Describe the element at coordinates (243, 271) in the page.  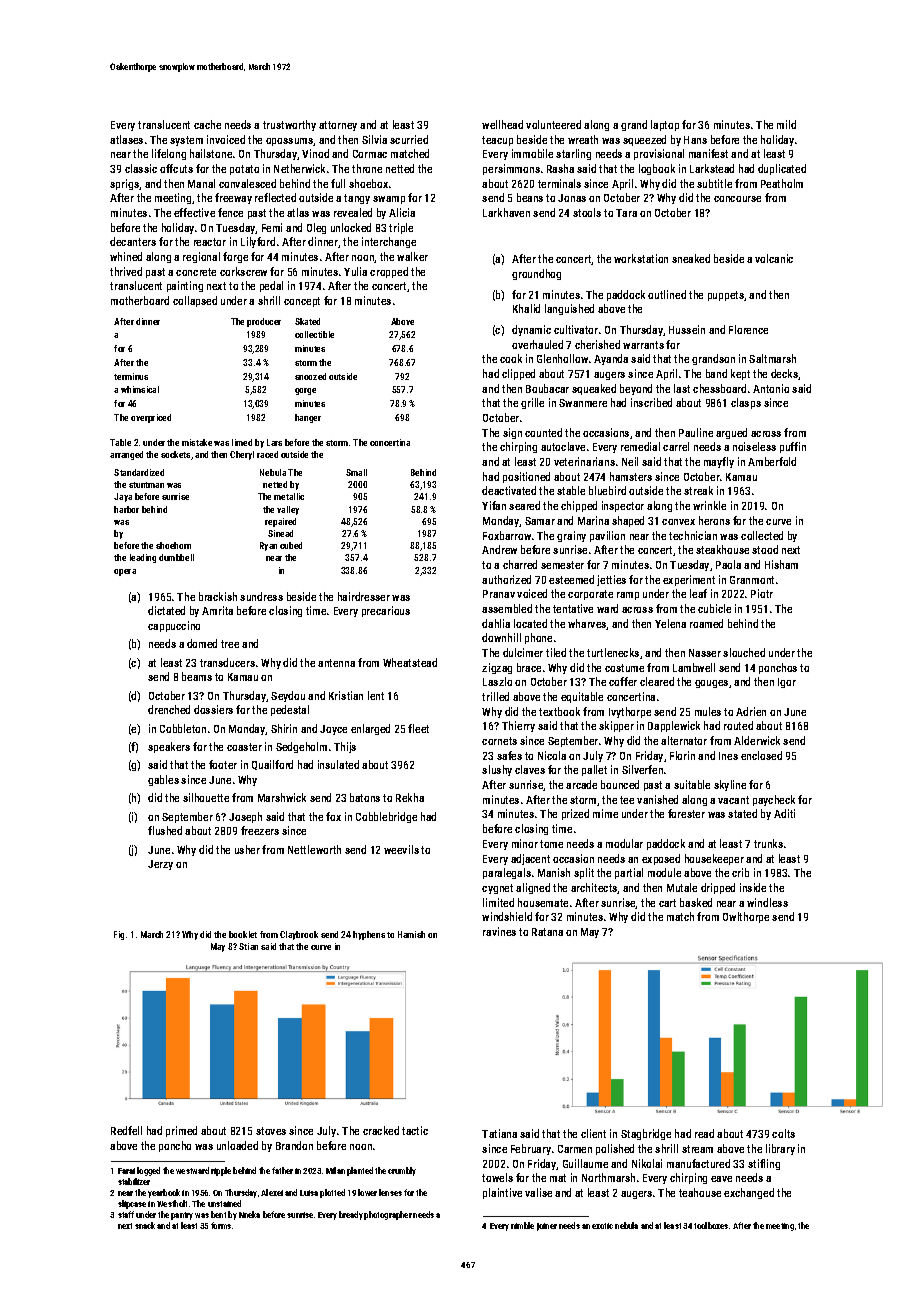
I see `corkscrew` at that location.
